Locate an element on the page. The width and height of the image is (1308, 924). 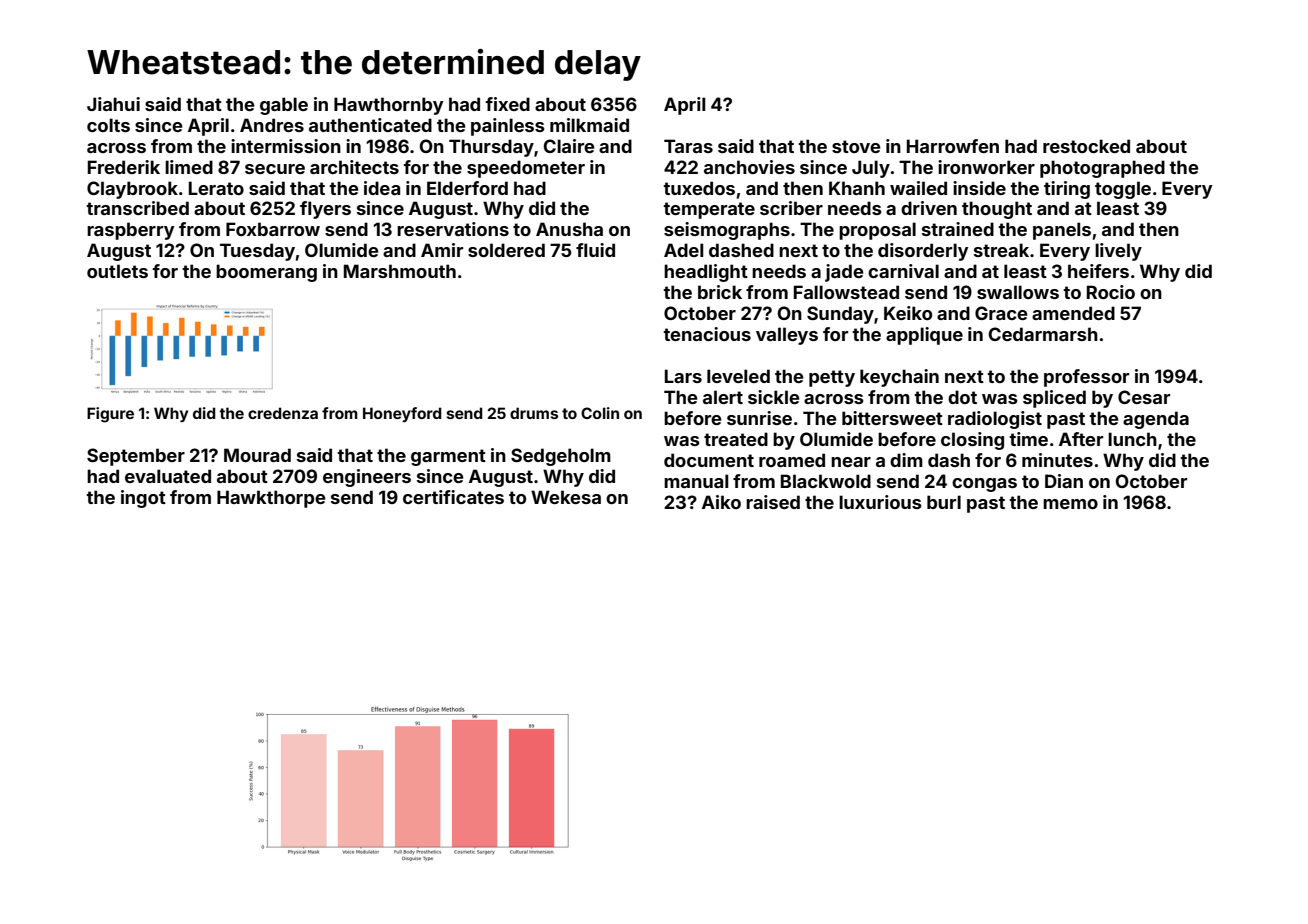
milkmaid is located at coordinates (589, 125).
